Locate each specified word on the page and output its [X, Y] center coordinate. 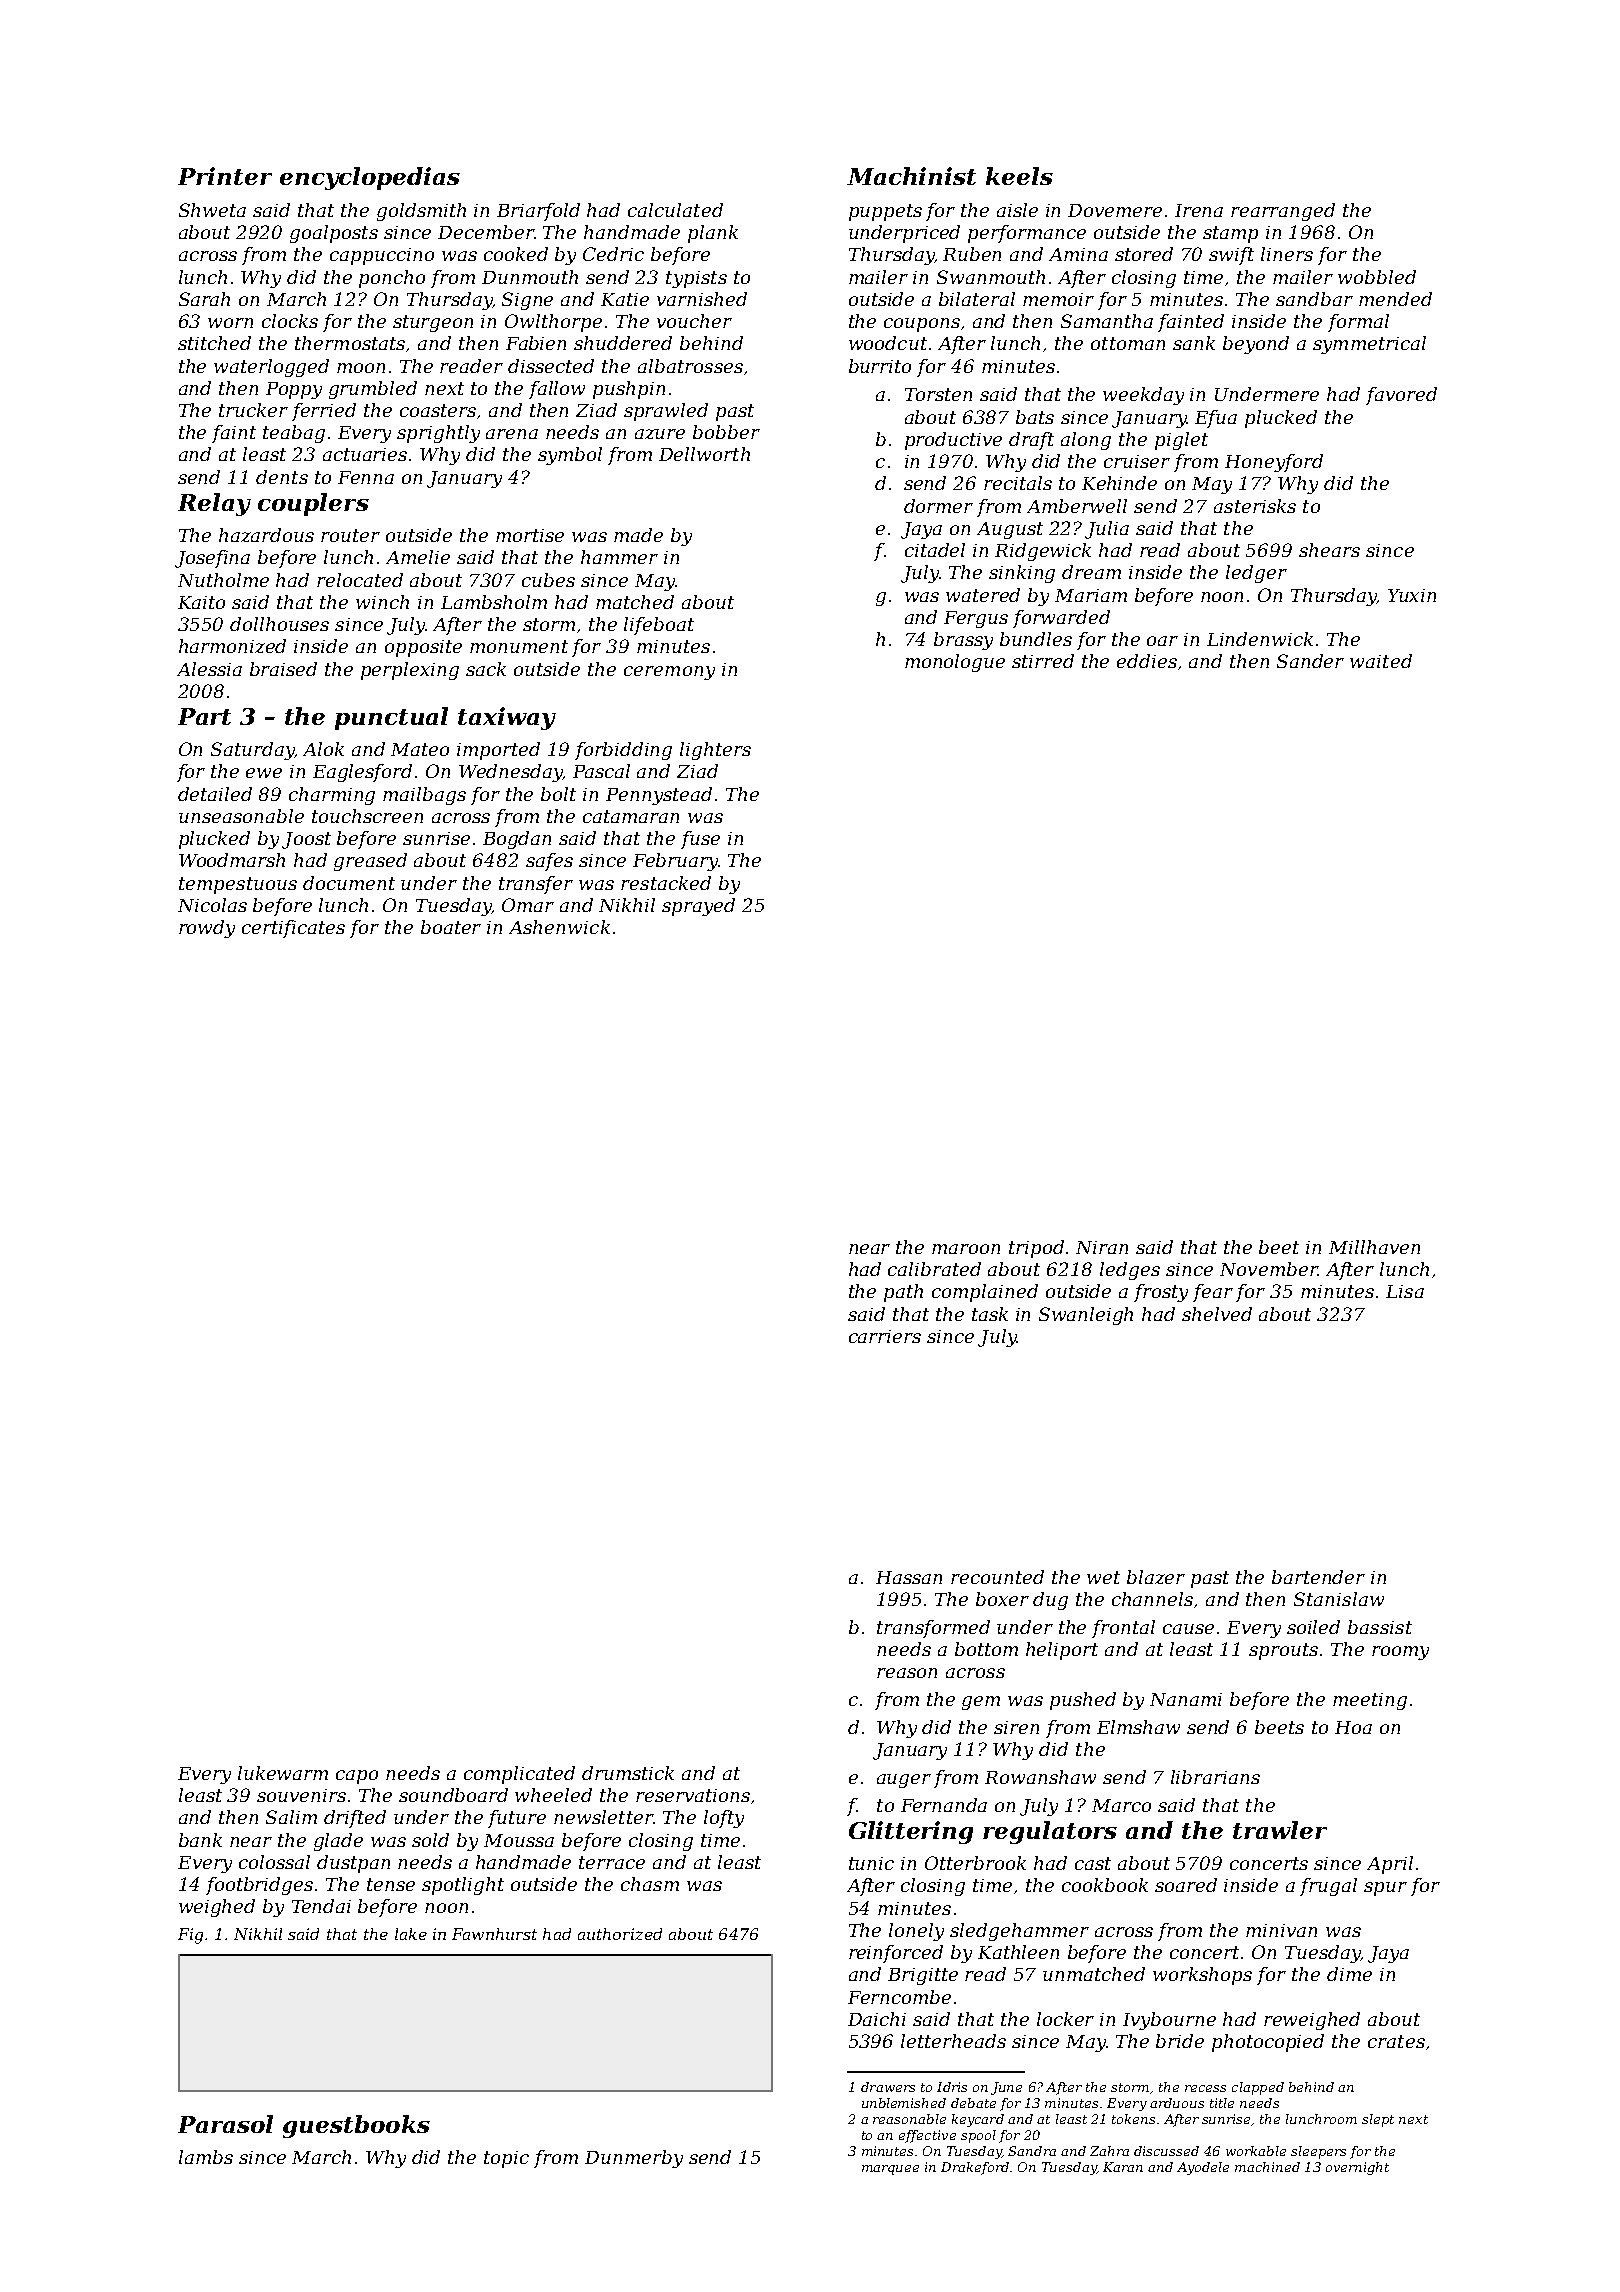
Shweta [212, 210]
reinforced [896, 1954]
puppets [885, 212]
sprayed [698, 907]
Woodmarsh [232, 860]
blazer [1156, 1577]
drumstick [628, 1773]
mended [1395, 299]
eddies [1147, 661]
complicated [519, 1775]
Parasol [225, 2124]
